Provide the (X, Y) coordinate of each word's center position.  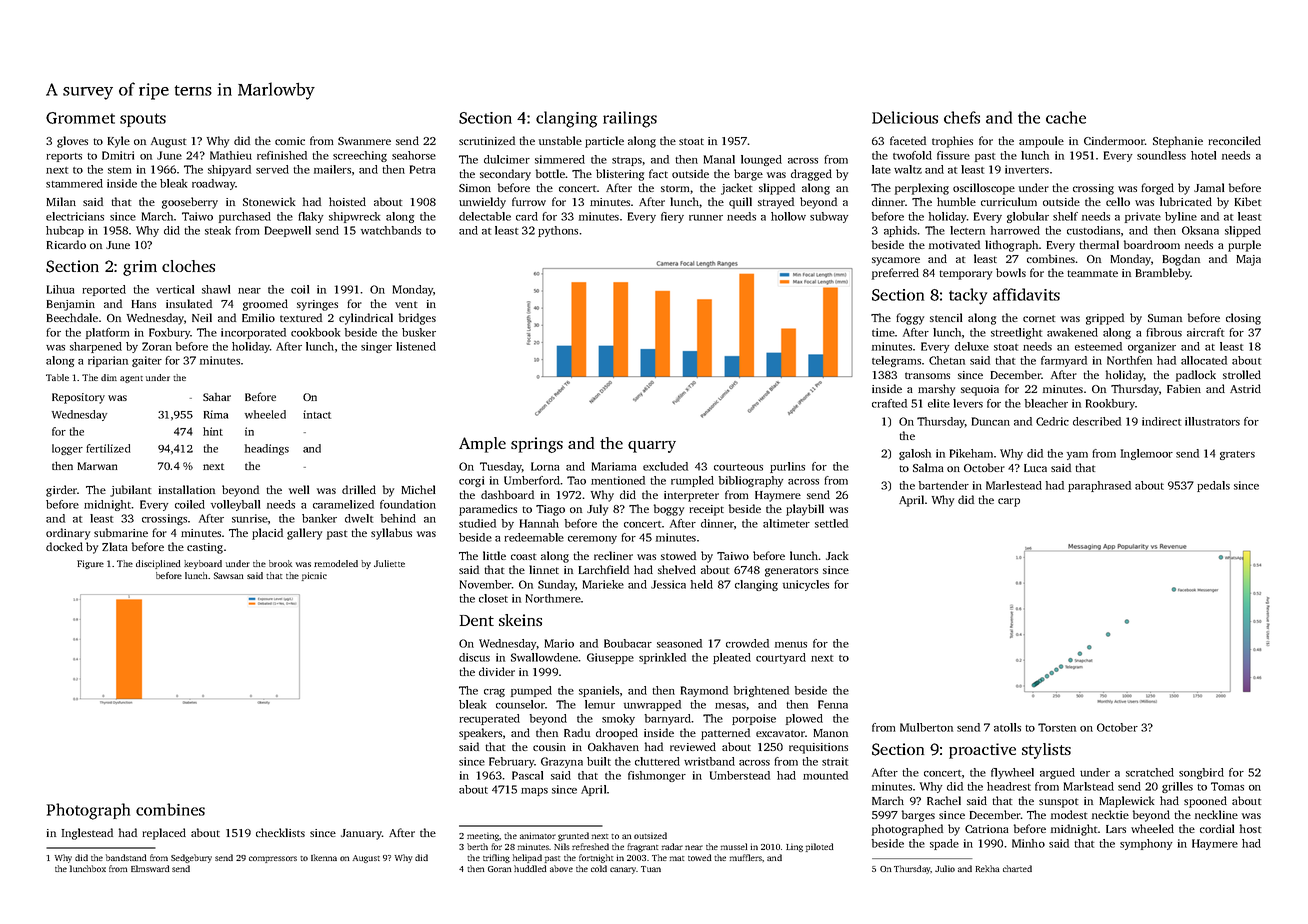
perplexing (922, 189)
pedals (1213, 486)
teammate (1092, 273)
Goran (500, 869)
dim (109, 377)
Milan (61, 201)
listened (416, 346)
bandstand (126, 857)
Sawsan (229, 575)
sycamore (896, 261)
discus (474, 657)
